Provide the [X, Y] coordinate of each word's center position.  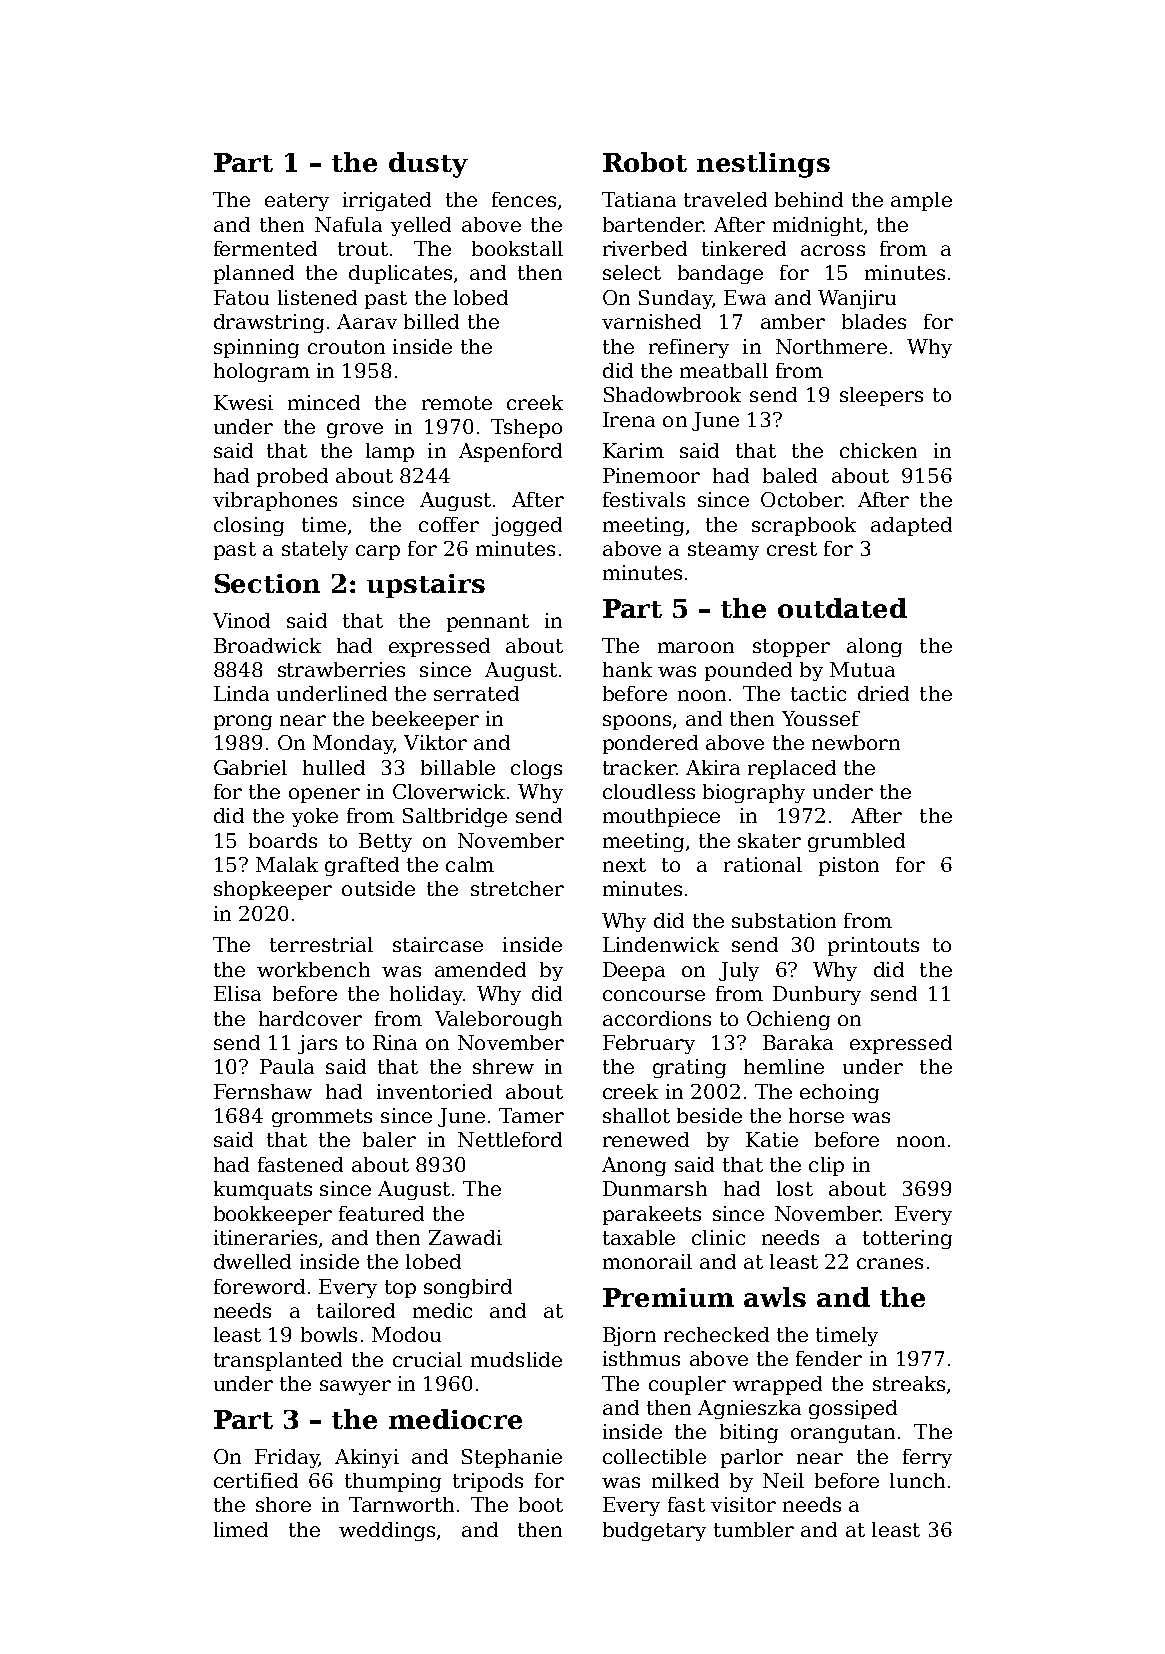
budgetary [654, 1531]
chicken [878, 450]
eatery [297, 202]
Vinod [241, 620]
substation [784, 920]
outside [378, 888]
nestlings [763, 165]
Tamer [531, 1115]
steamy [723, 551]
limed [241, 1529]
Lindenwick [661, 944]
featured [381, 1213]
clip [826, 1166]
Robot [645, 162]
